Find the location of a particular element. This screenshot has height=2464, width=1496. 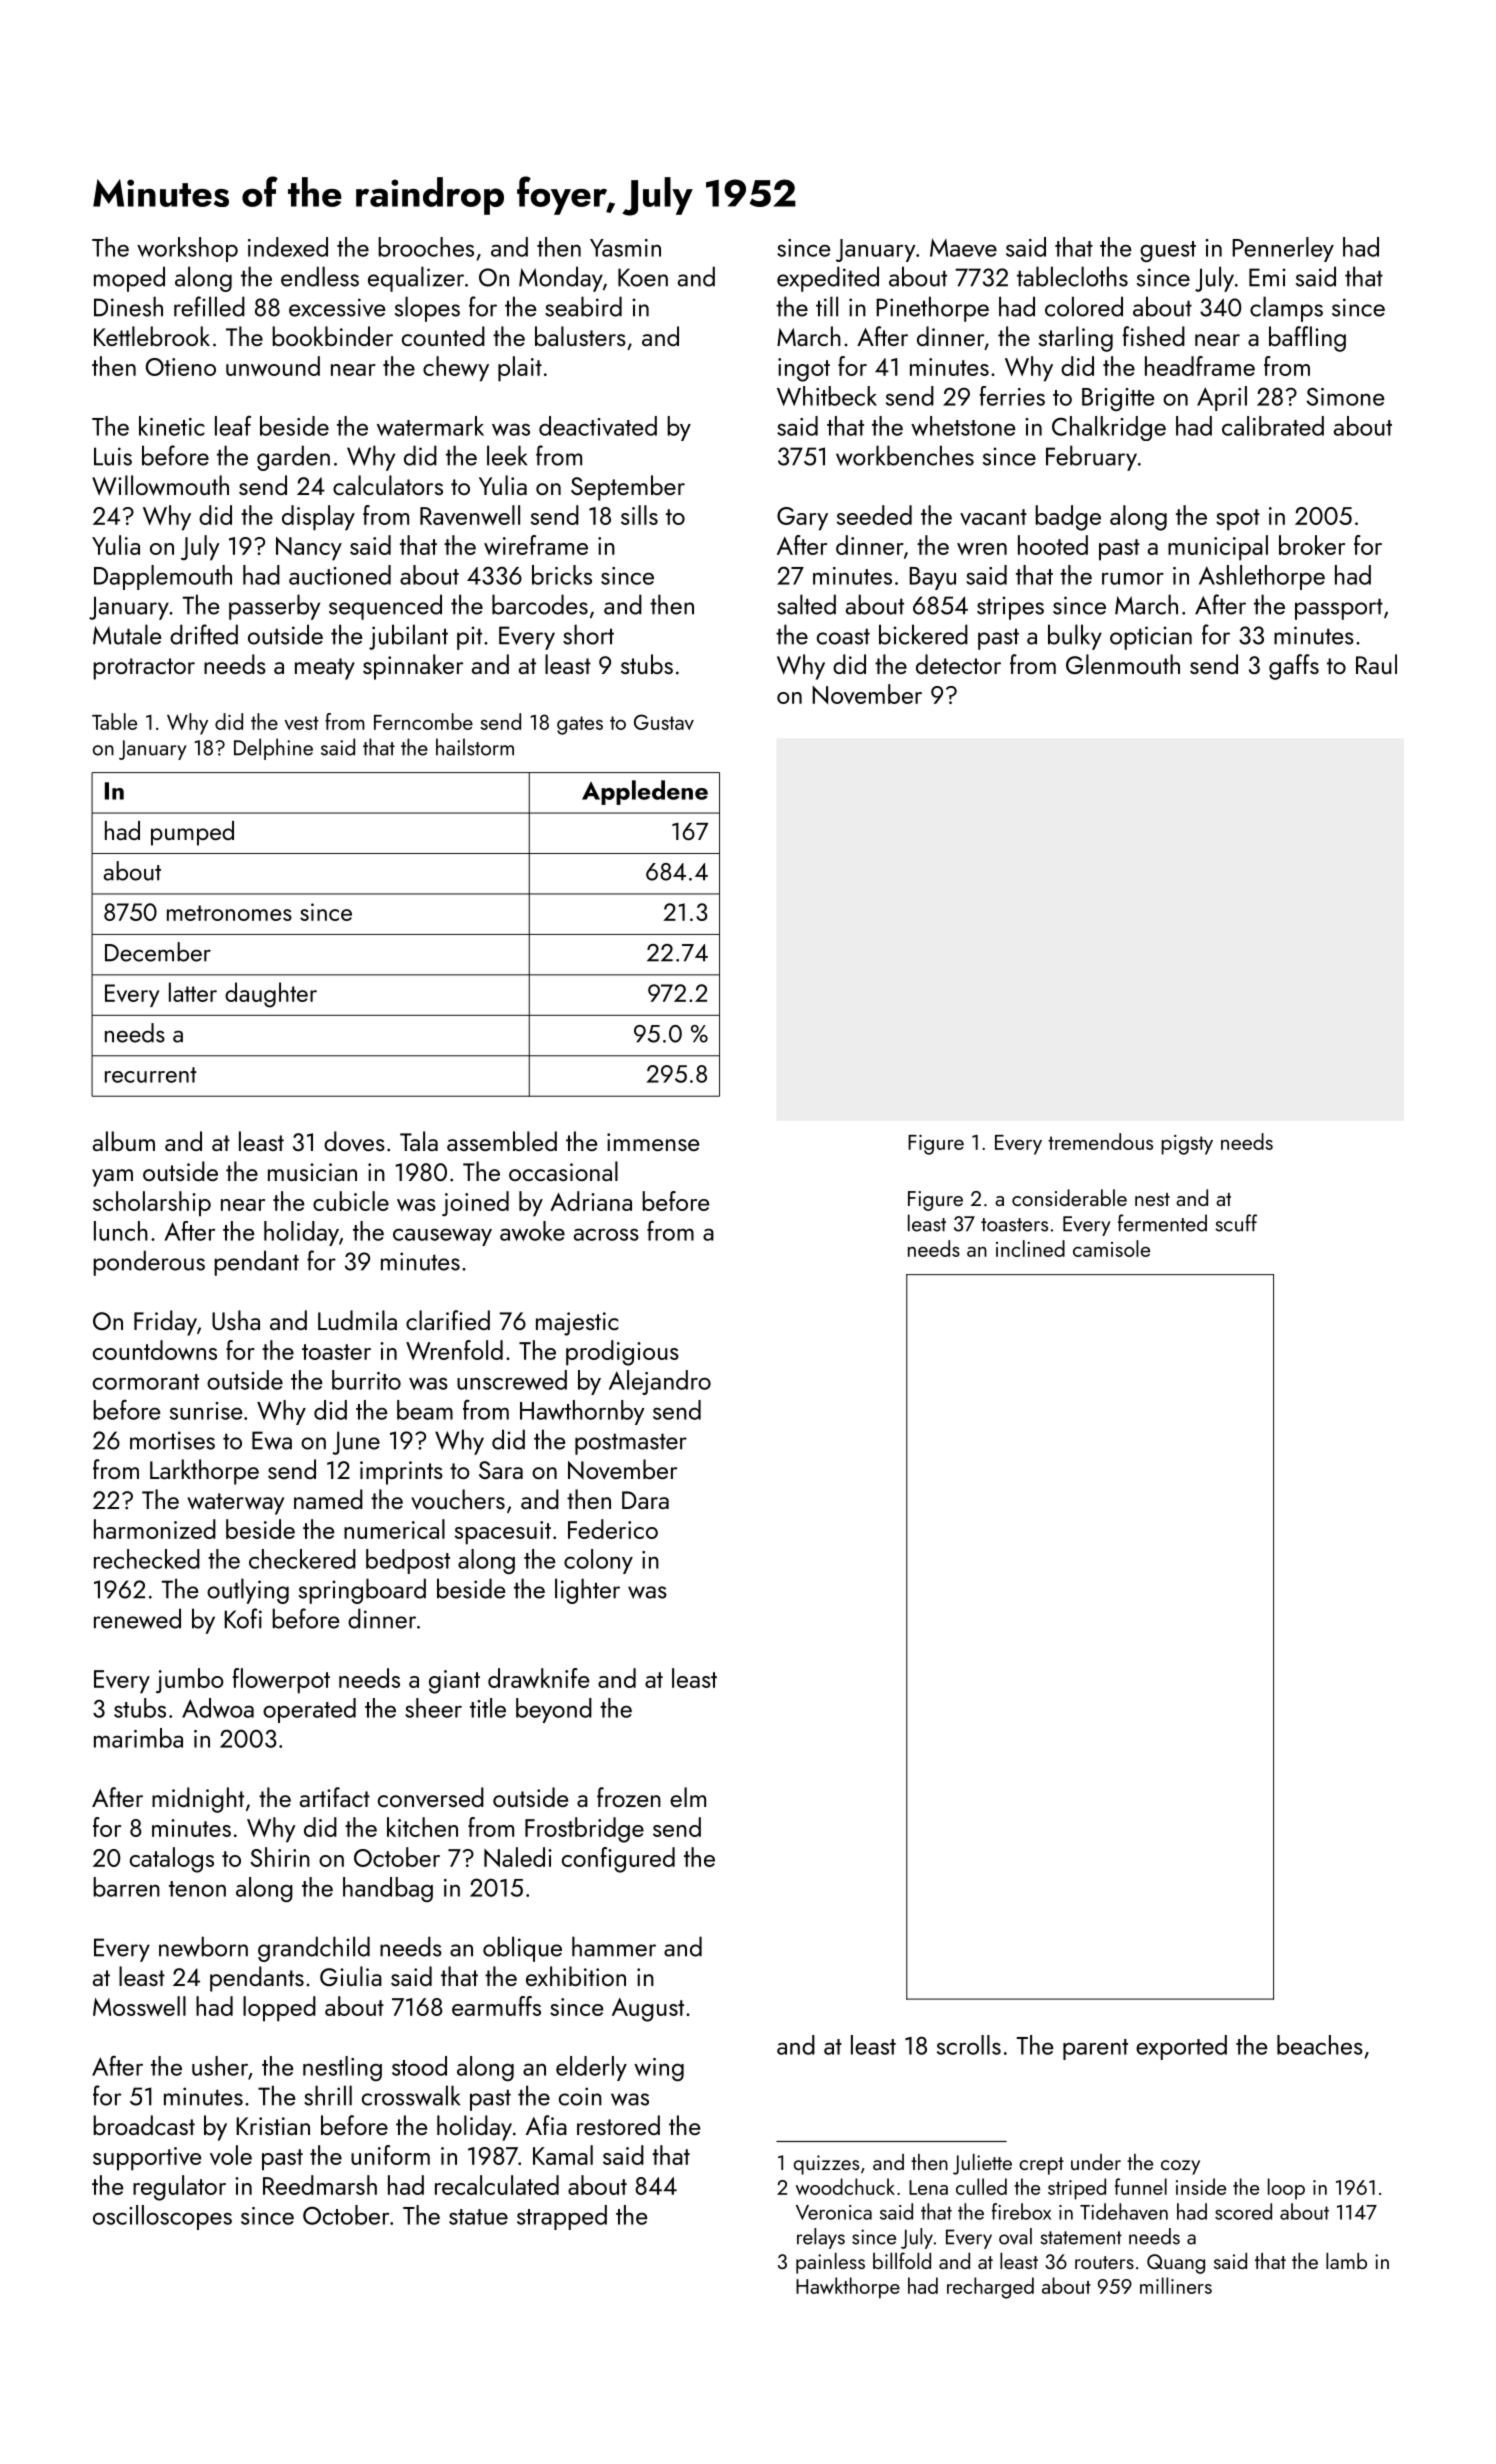

Kamal is located at coordinates (563, 2155).
